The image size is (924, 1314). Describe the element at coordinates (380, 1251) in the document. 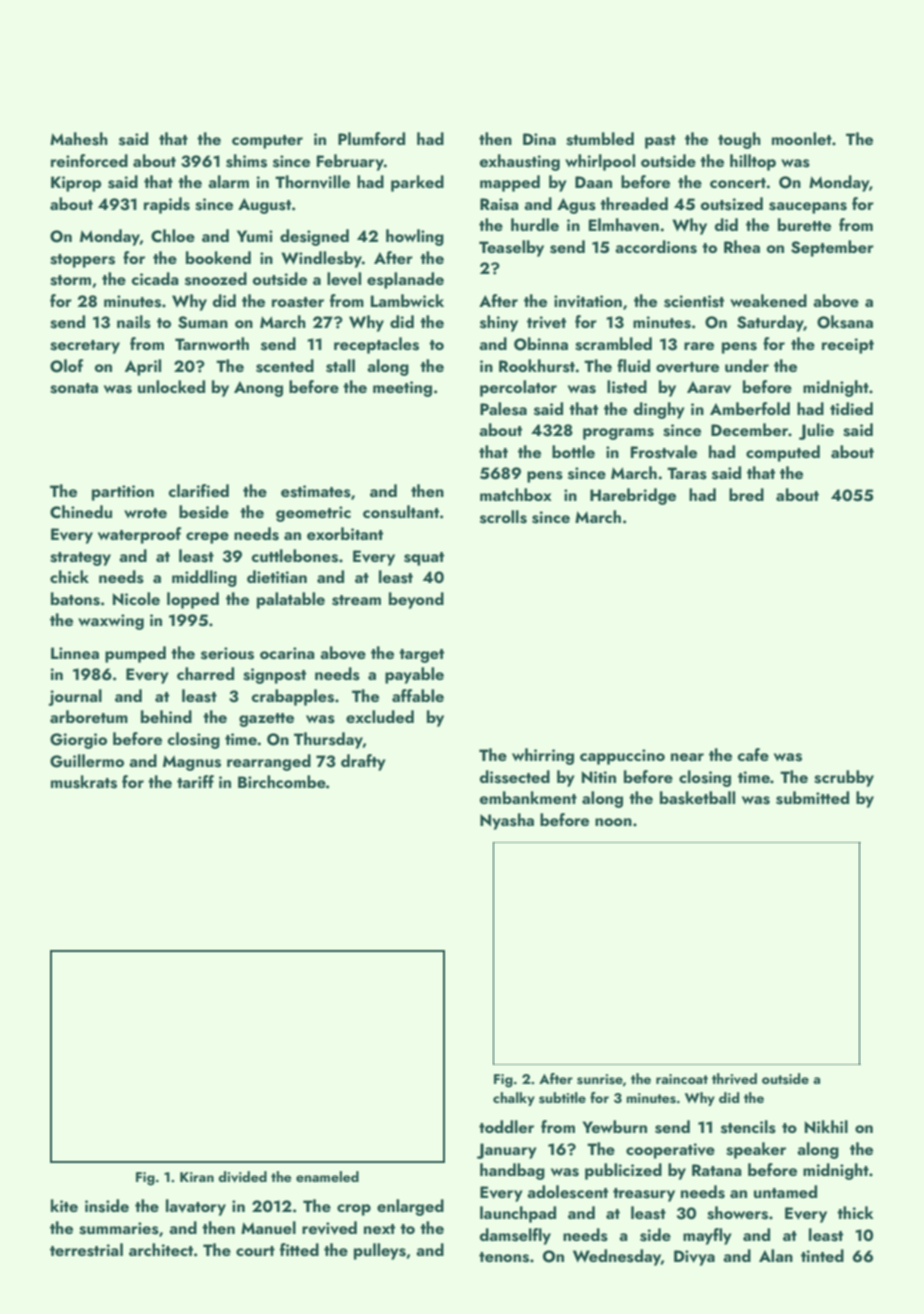

I see `pulleys` at that location.
